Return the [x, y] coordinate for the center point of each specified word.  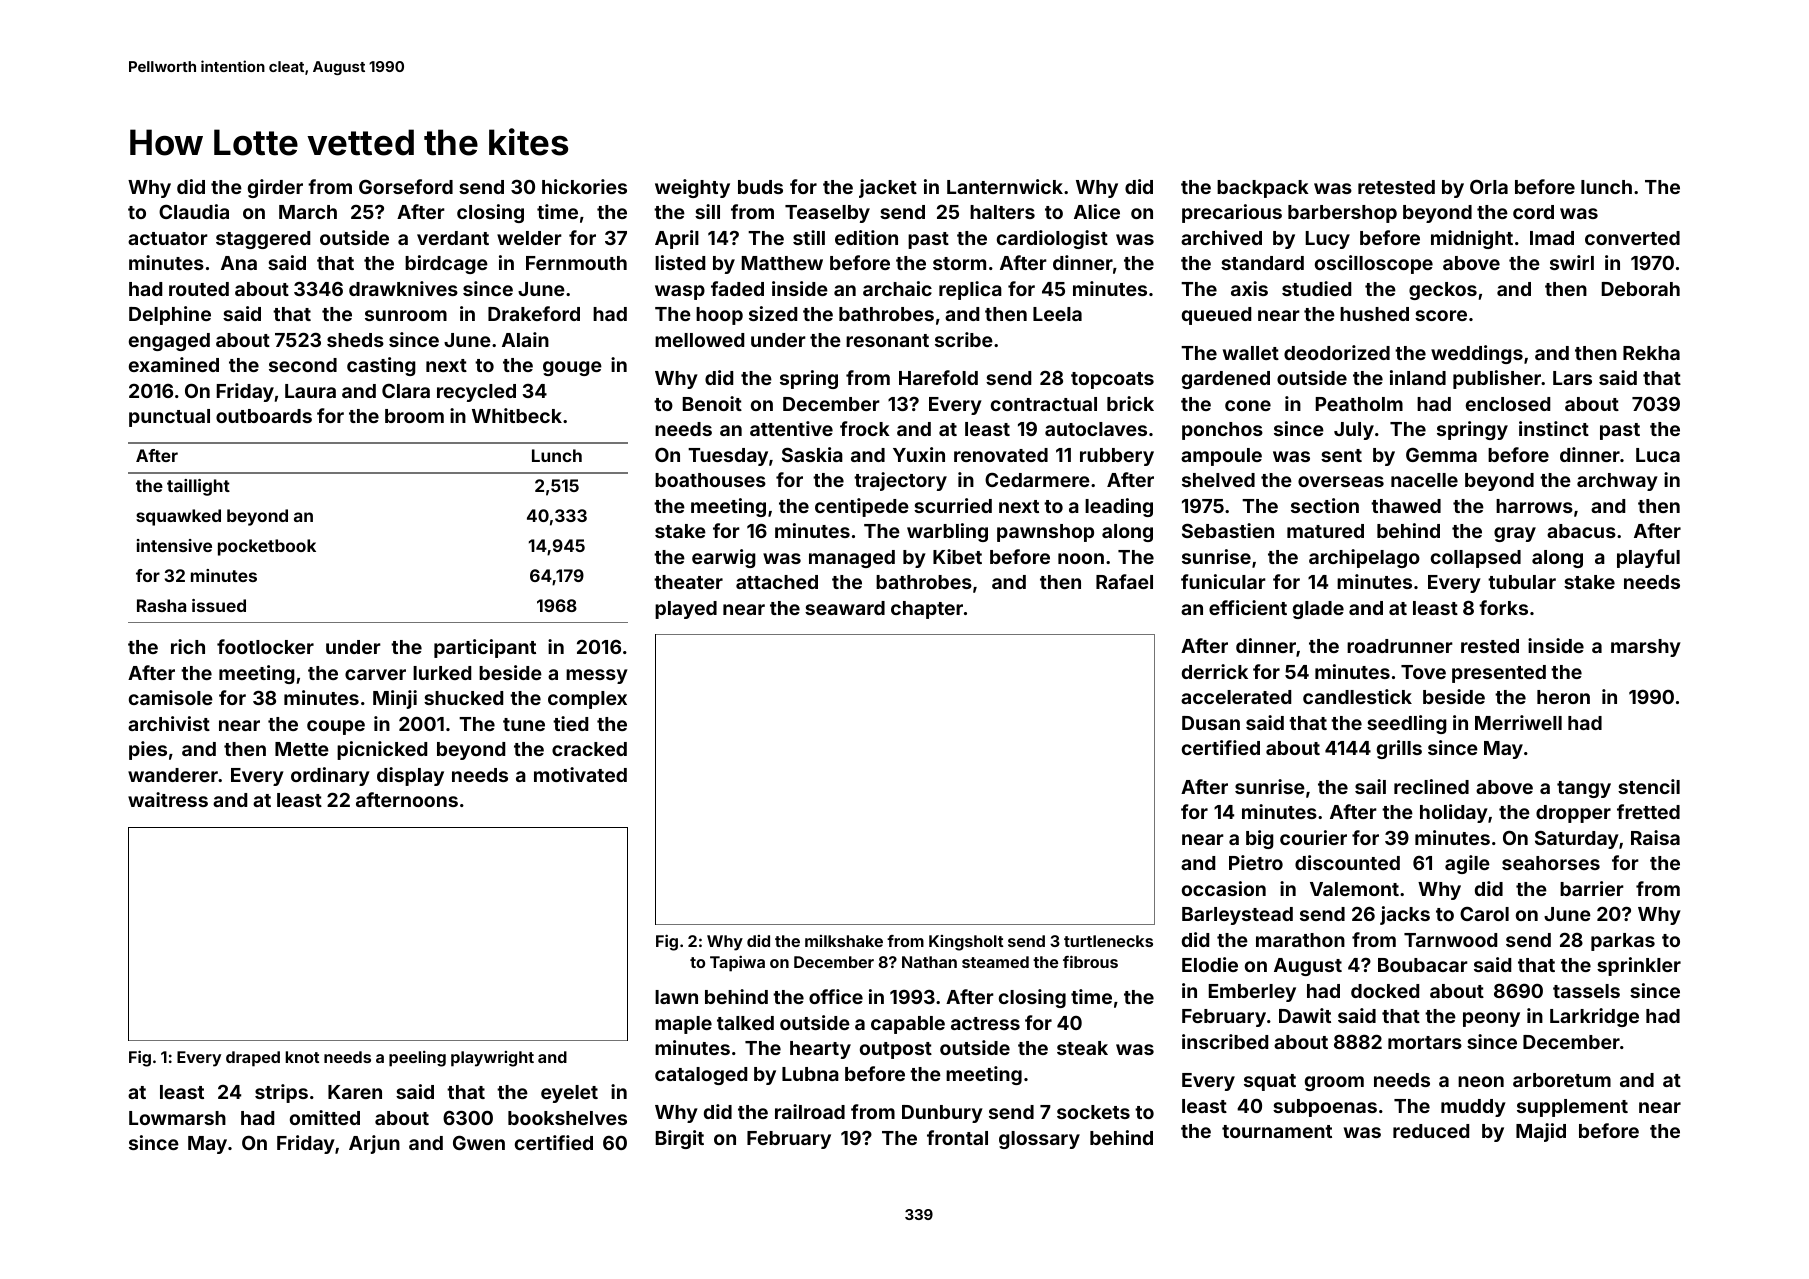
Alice [1097, 211]
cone [1248, 405]
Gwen [479, 1142]
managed [852, 559]
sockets [1093, 1112]
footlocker [265, 646]
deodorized [1337, 352]
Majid [1541, 1132]
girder [275, 188]
